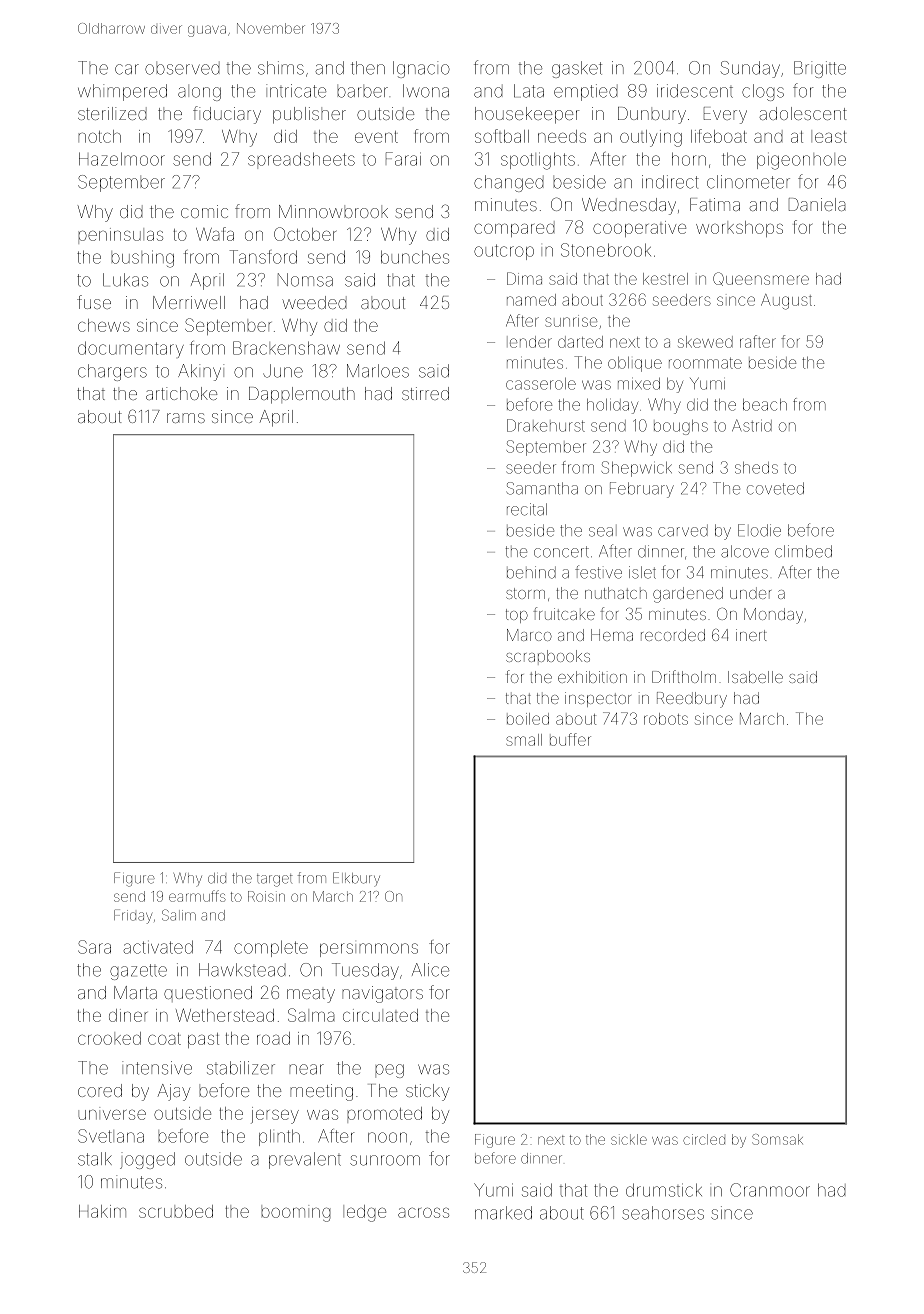  I want to click on Fatima, so click(715, 204).
